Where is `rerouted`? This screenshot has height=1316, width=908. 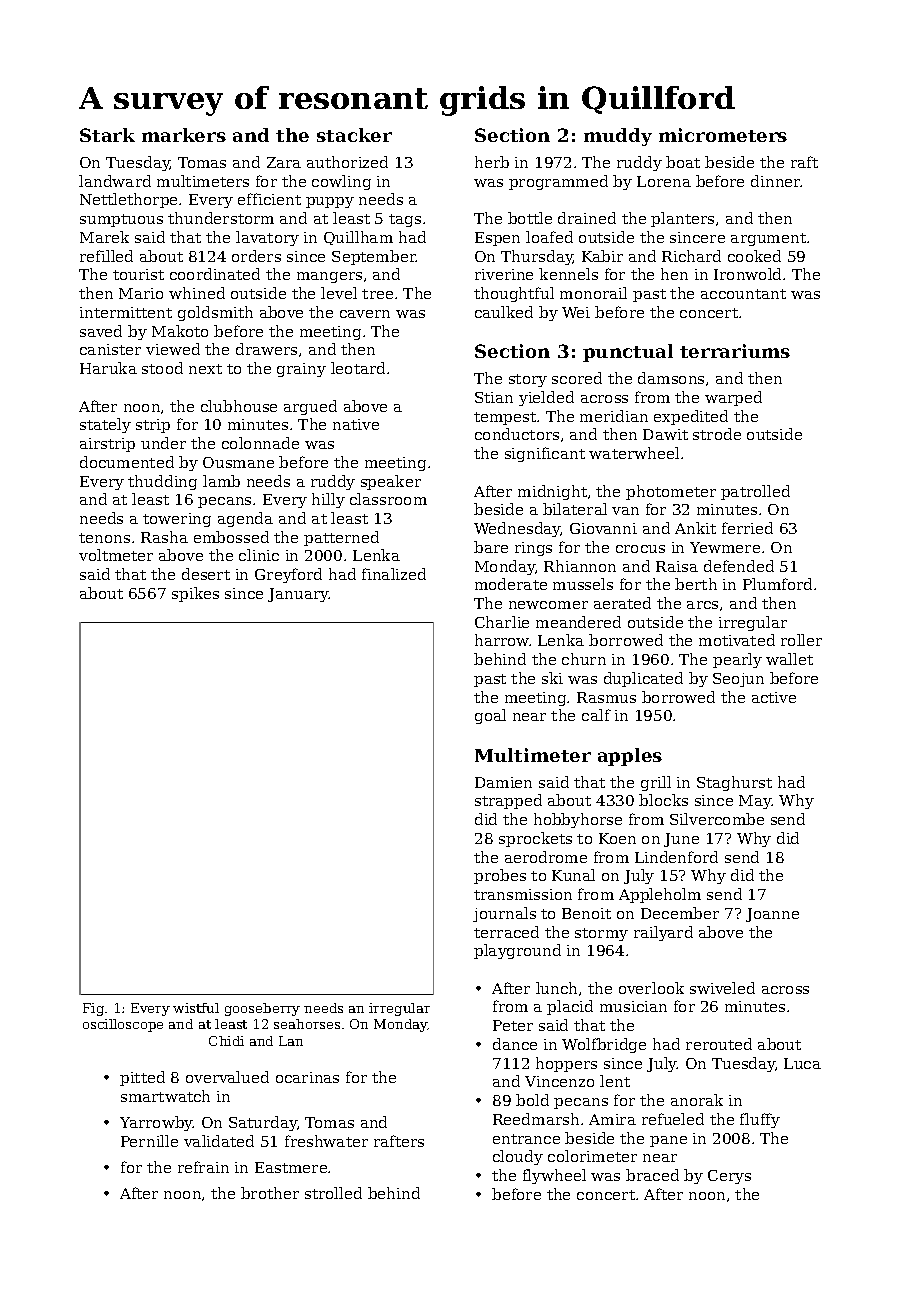
rerouted is located at coordinates (719, 1044).
